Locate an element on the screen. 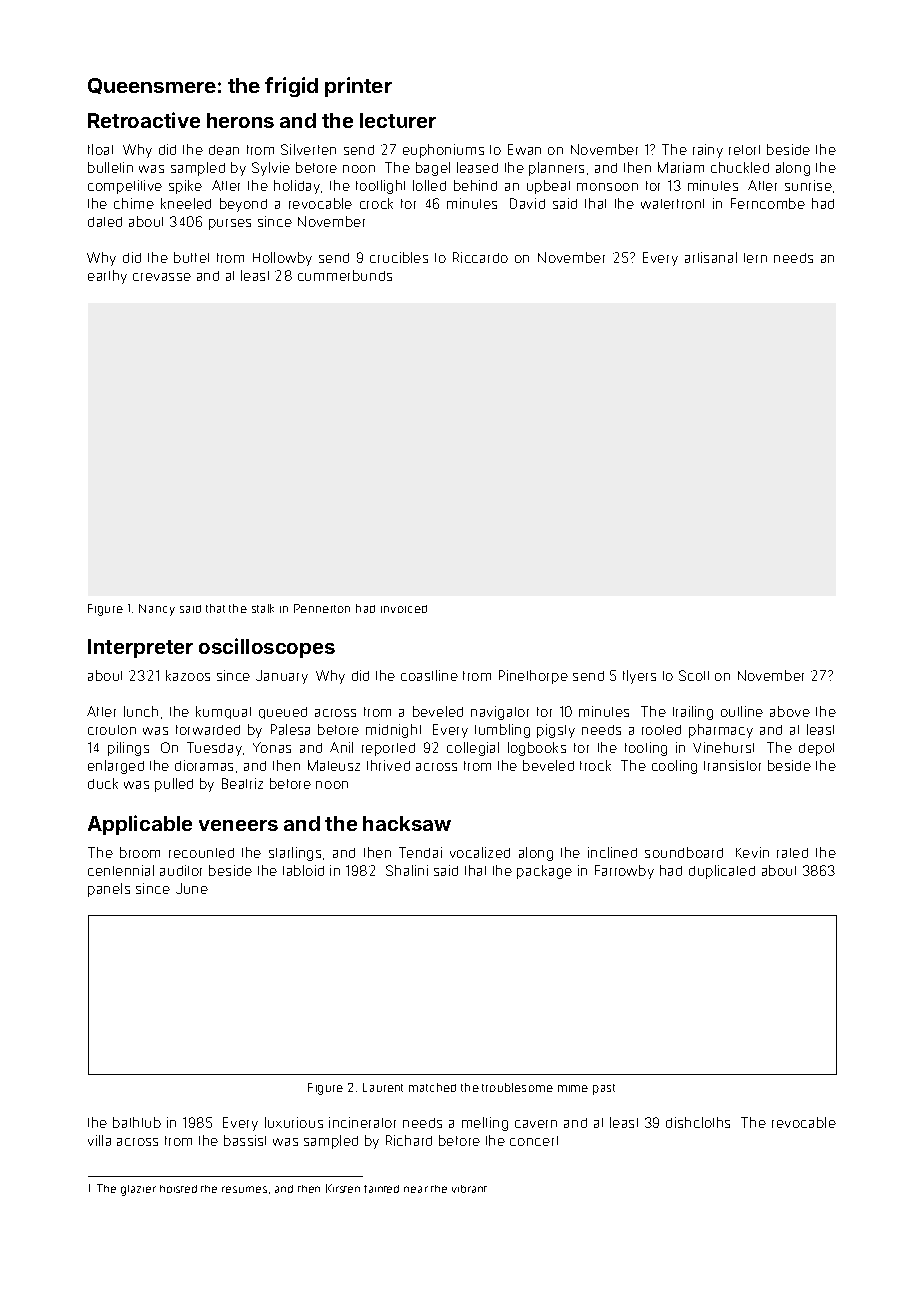 This screenshot has height=1308, width=924. spike is located at coordinates (185, 187).
